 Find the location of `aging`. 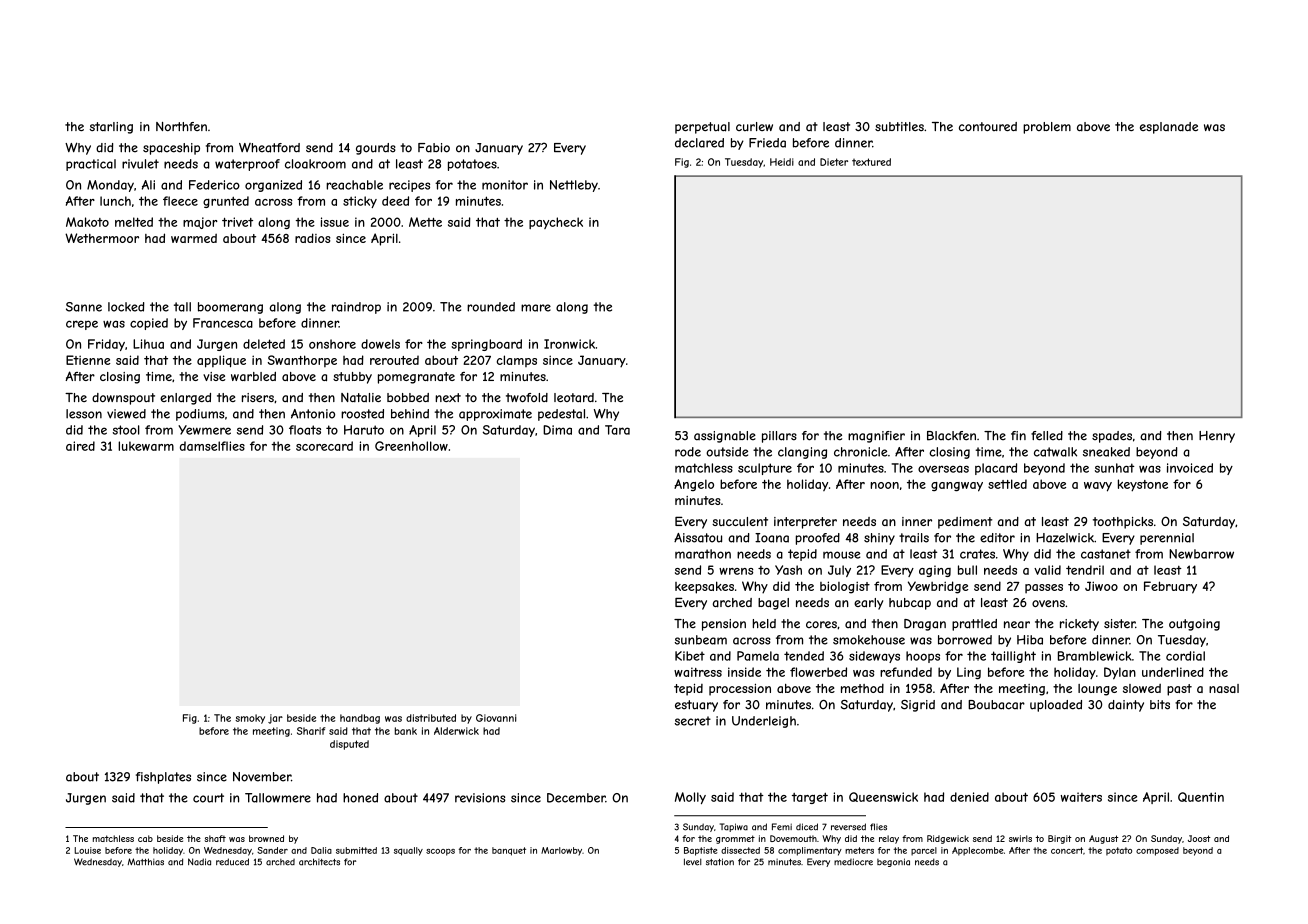

aging is located at coordinates (935, 571).
